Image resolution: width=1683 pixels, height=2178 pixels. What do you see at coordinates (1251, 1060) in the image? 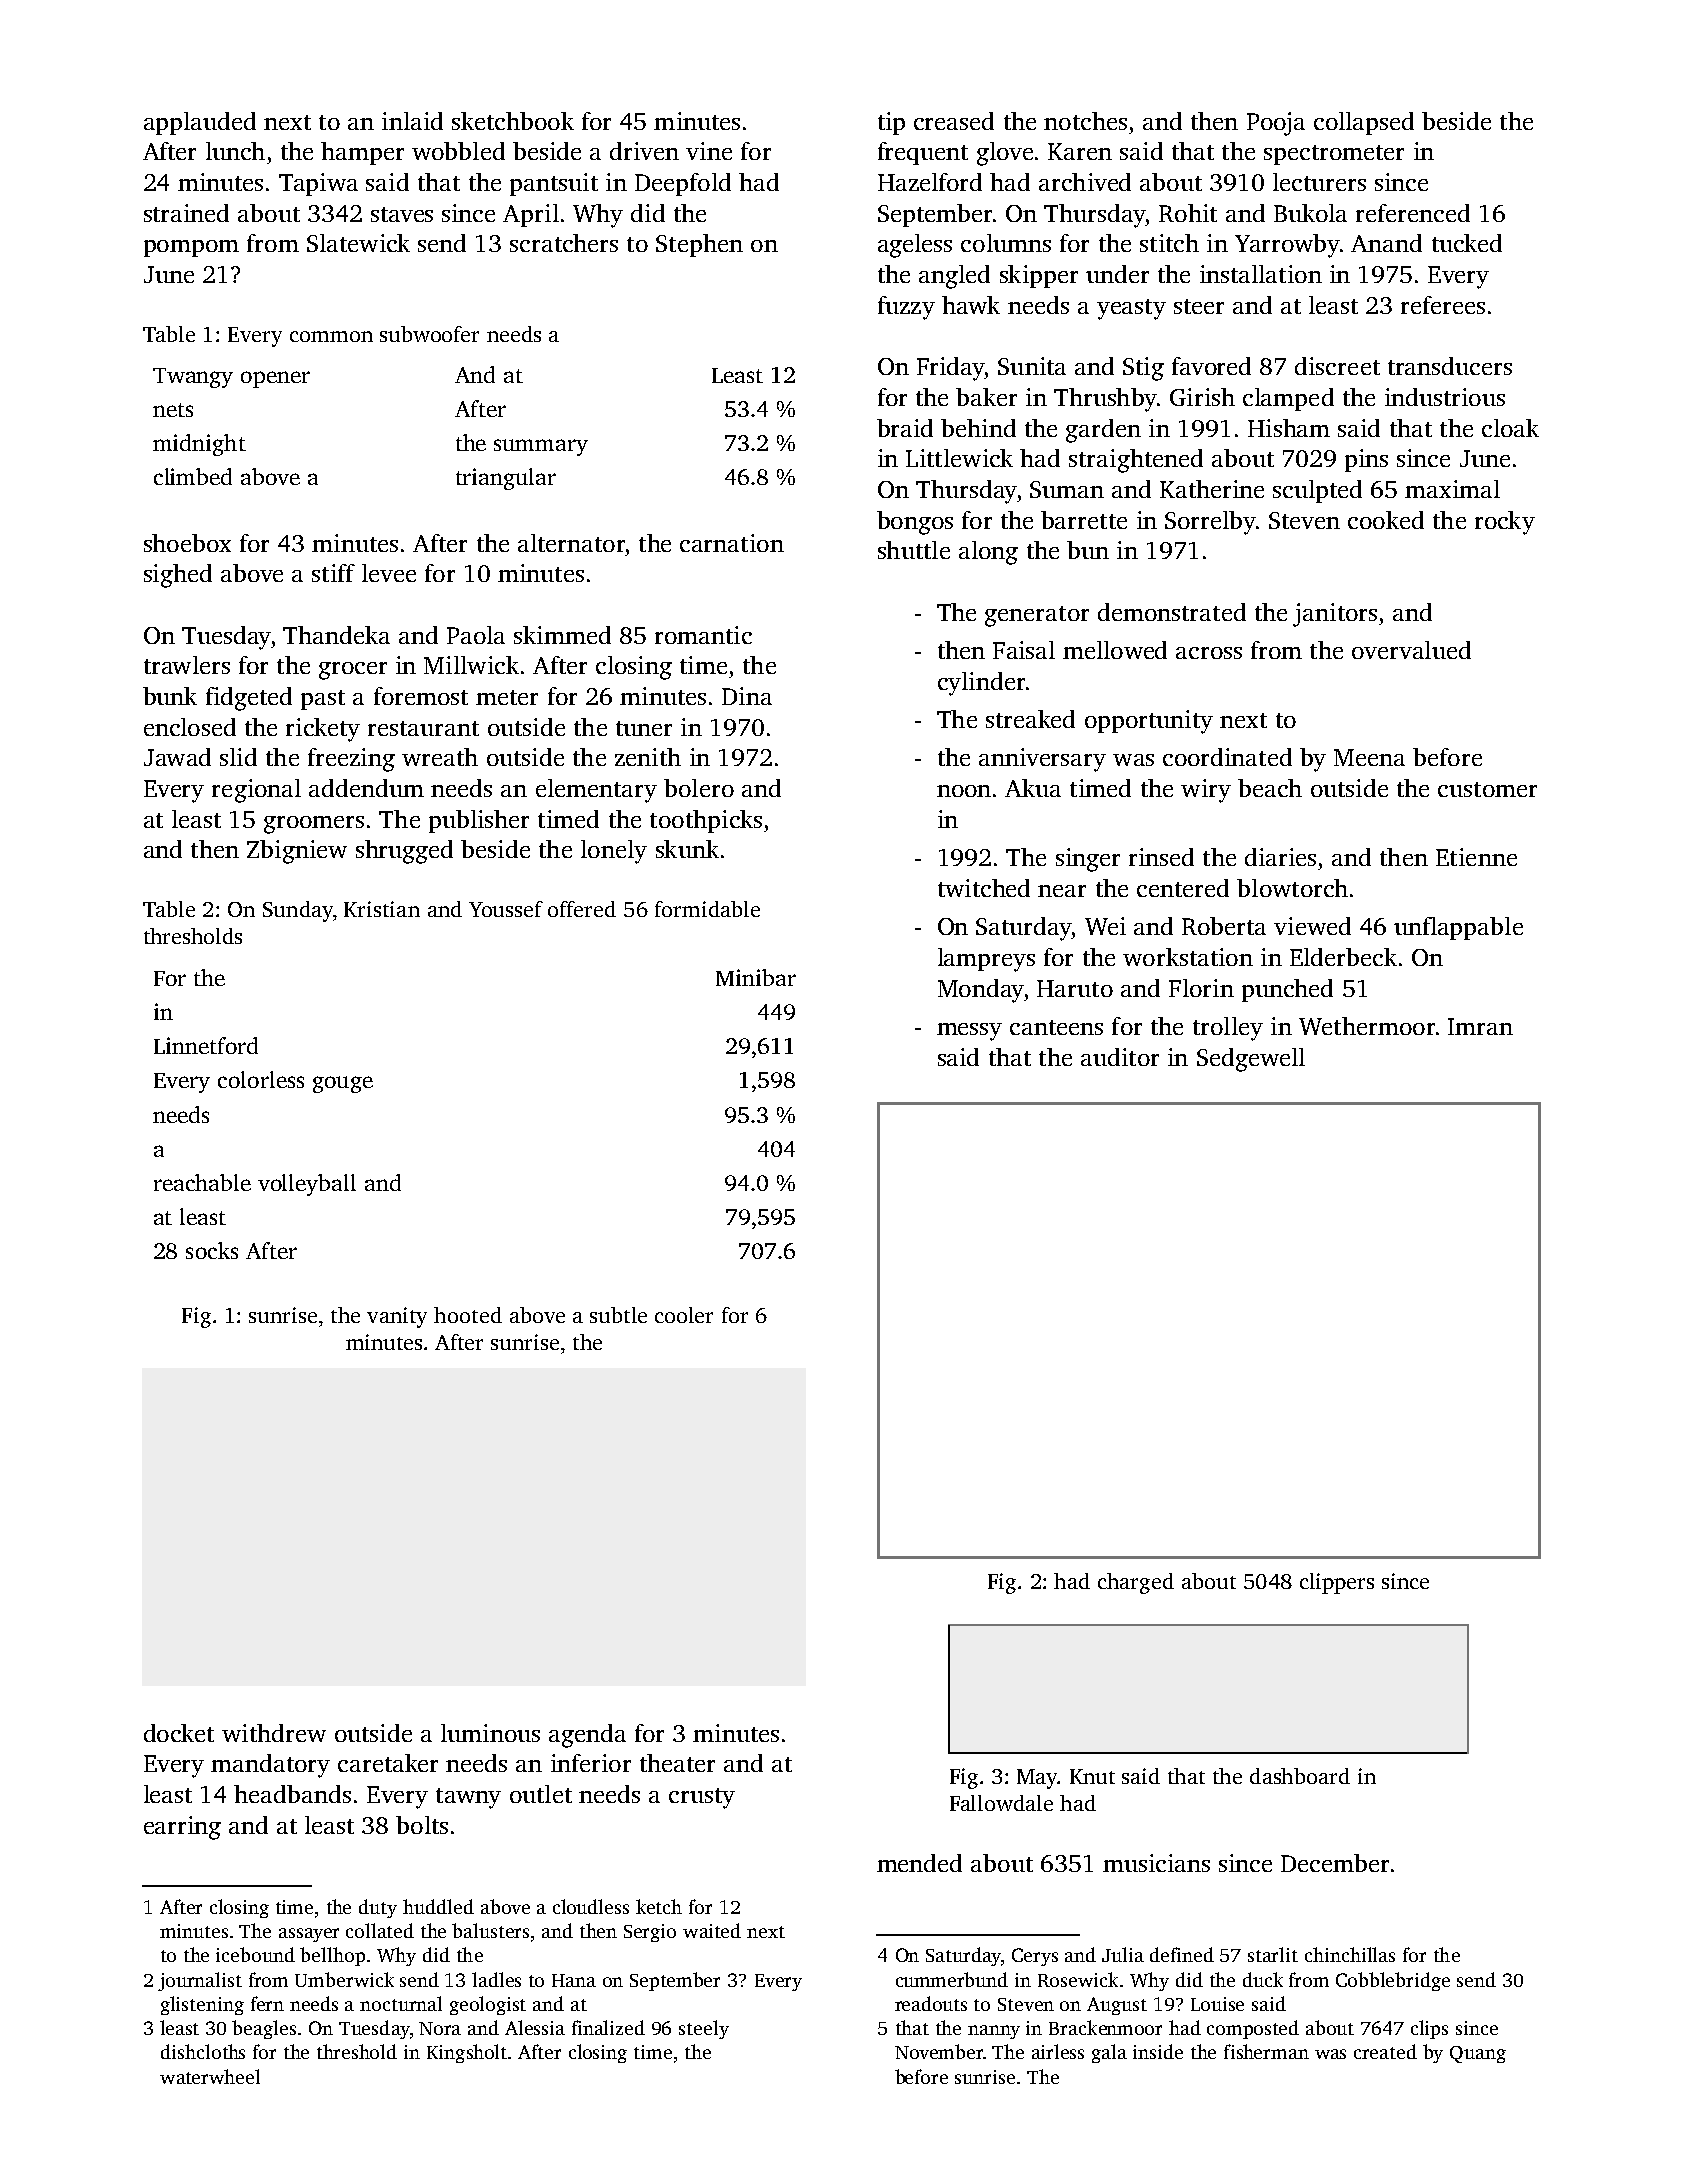
I see `Sedgewell` at bounding box center [1251, 1060].
